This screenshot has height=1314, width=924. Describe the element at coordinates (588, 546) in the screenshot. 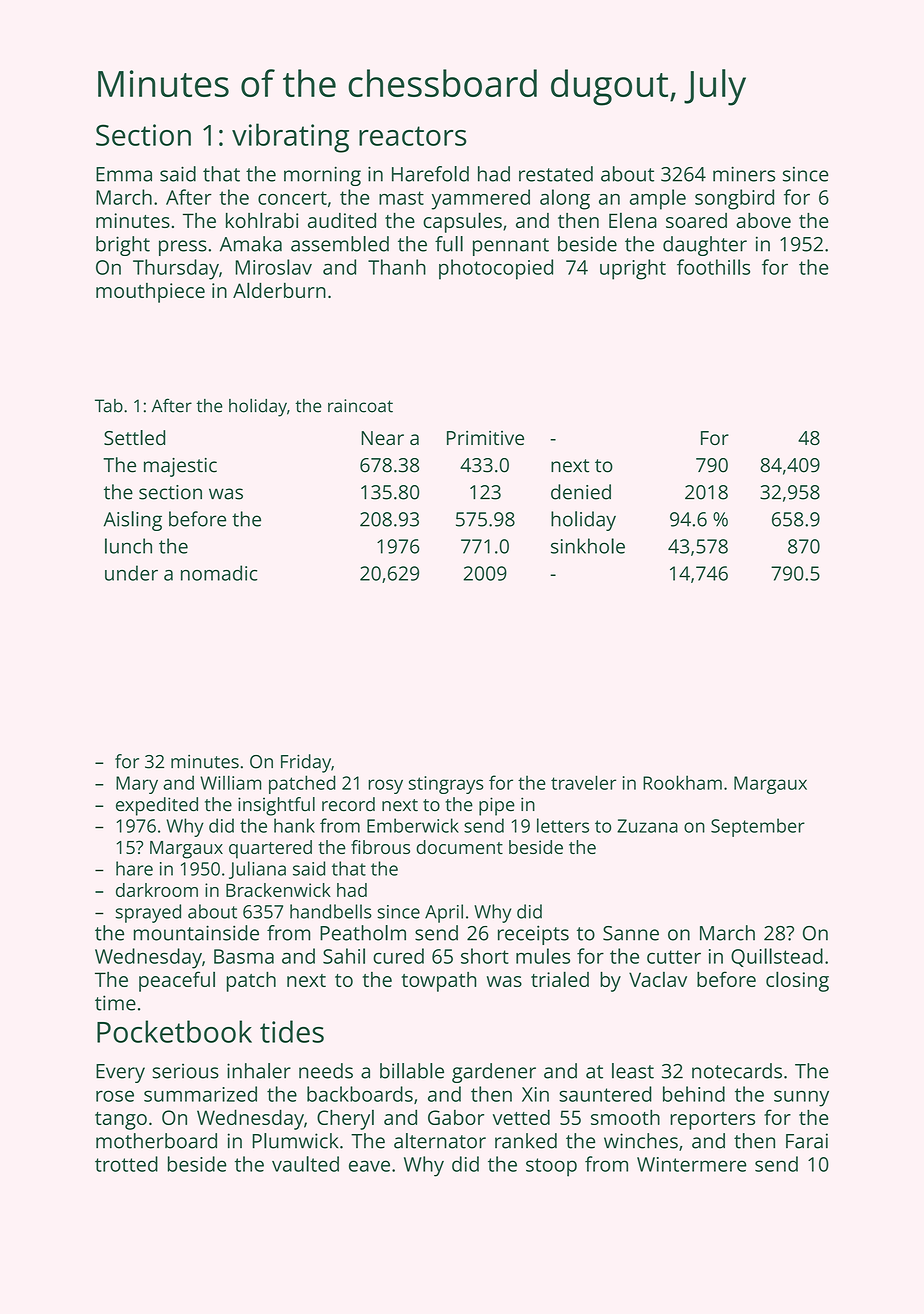

I see `sinkhole` at that location.
